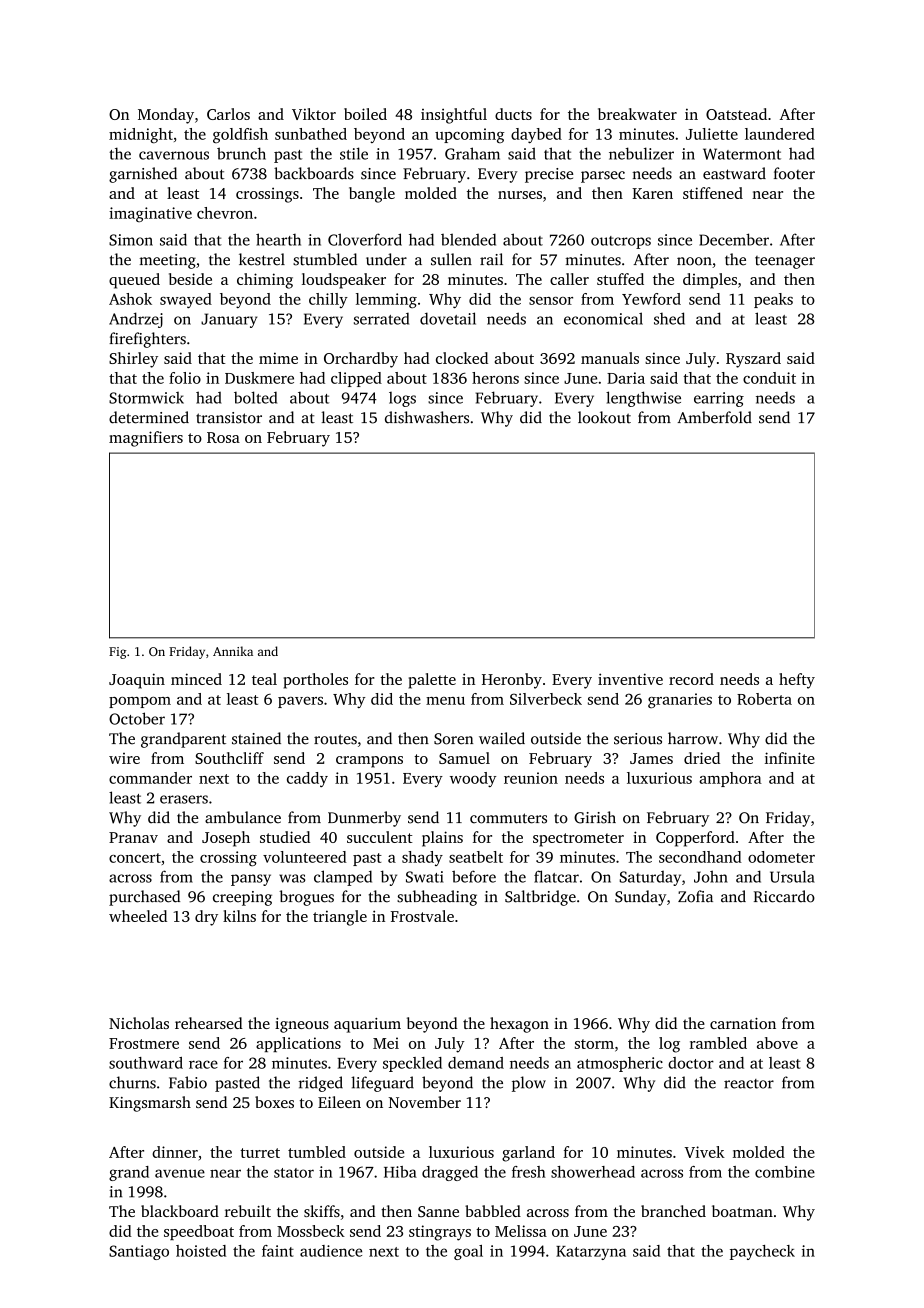 Image resolution: width=924 pixels, height=1308 pixels. I want to click on palette, so click(432, 681).
